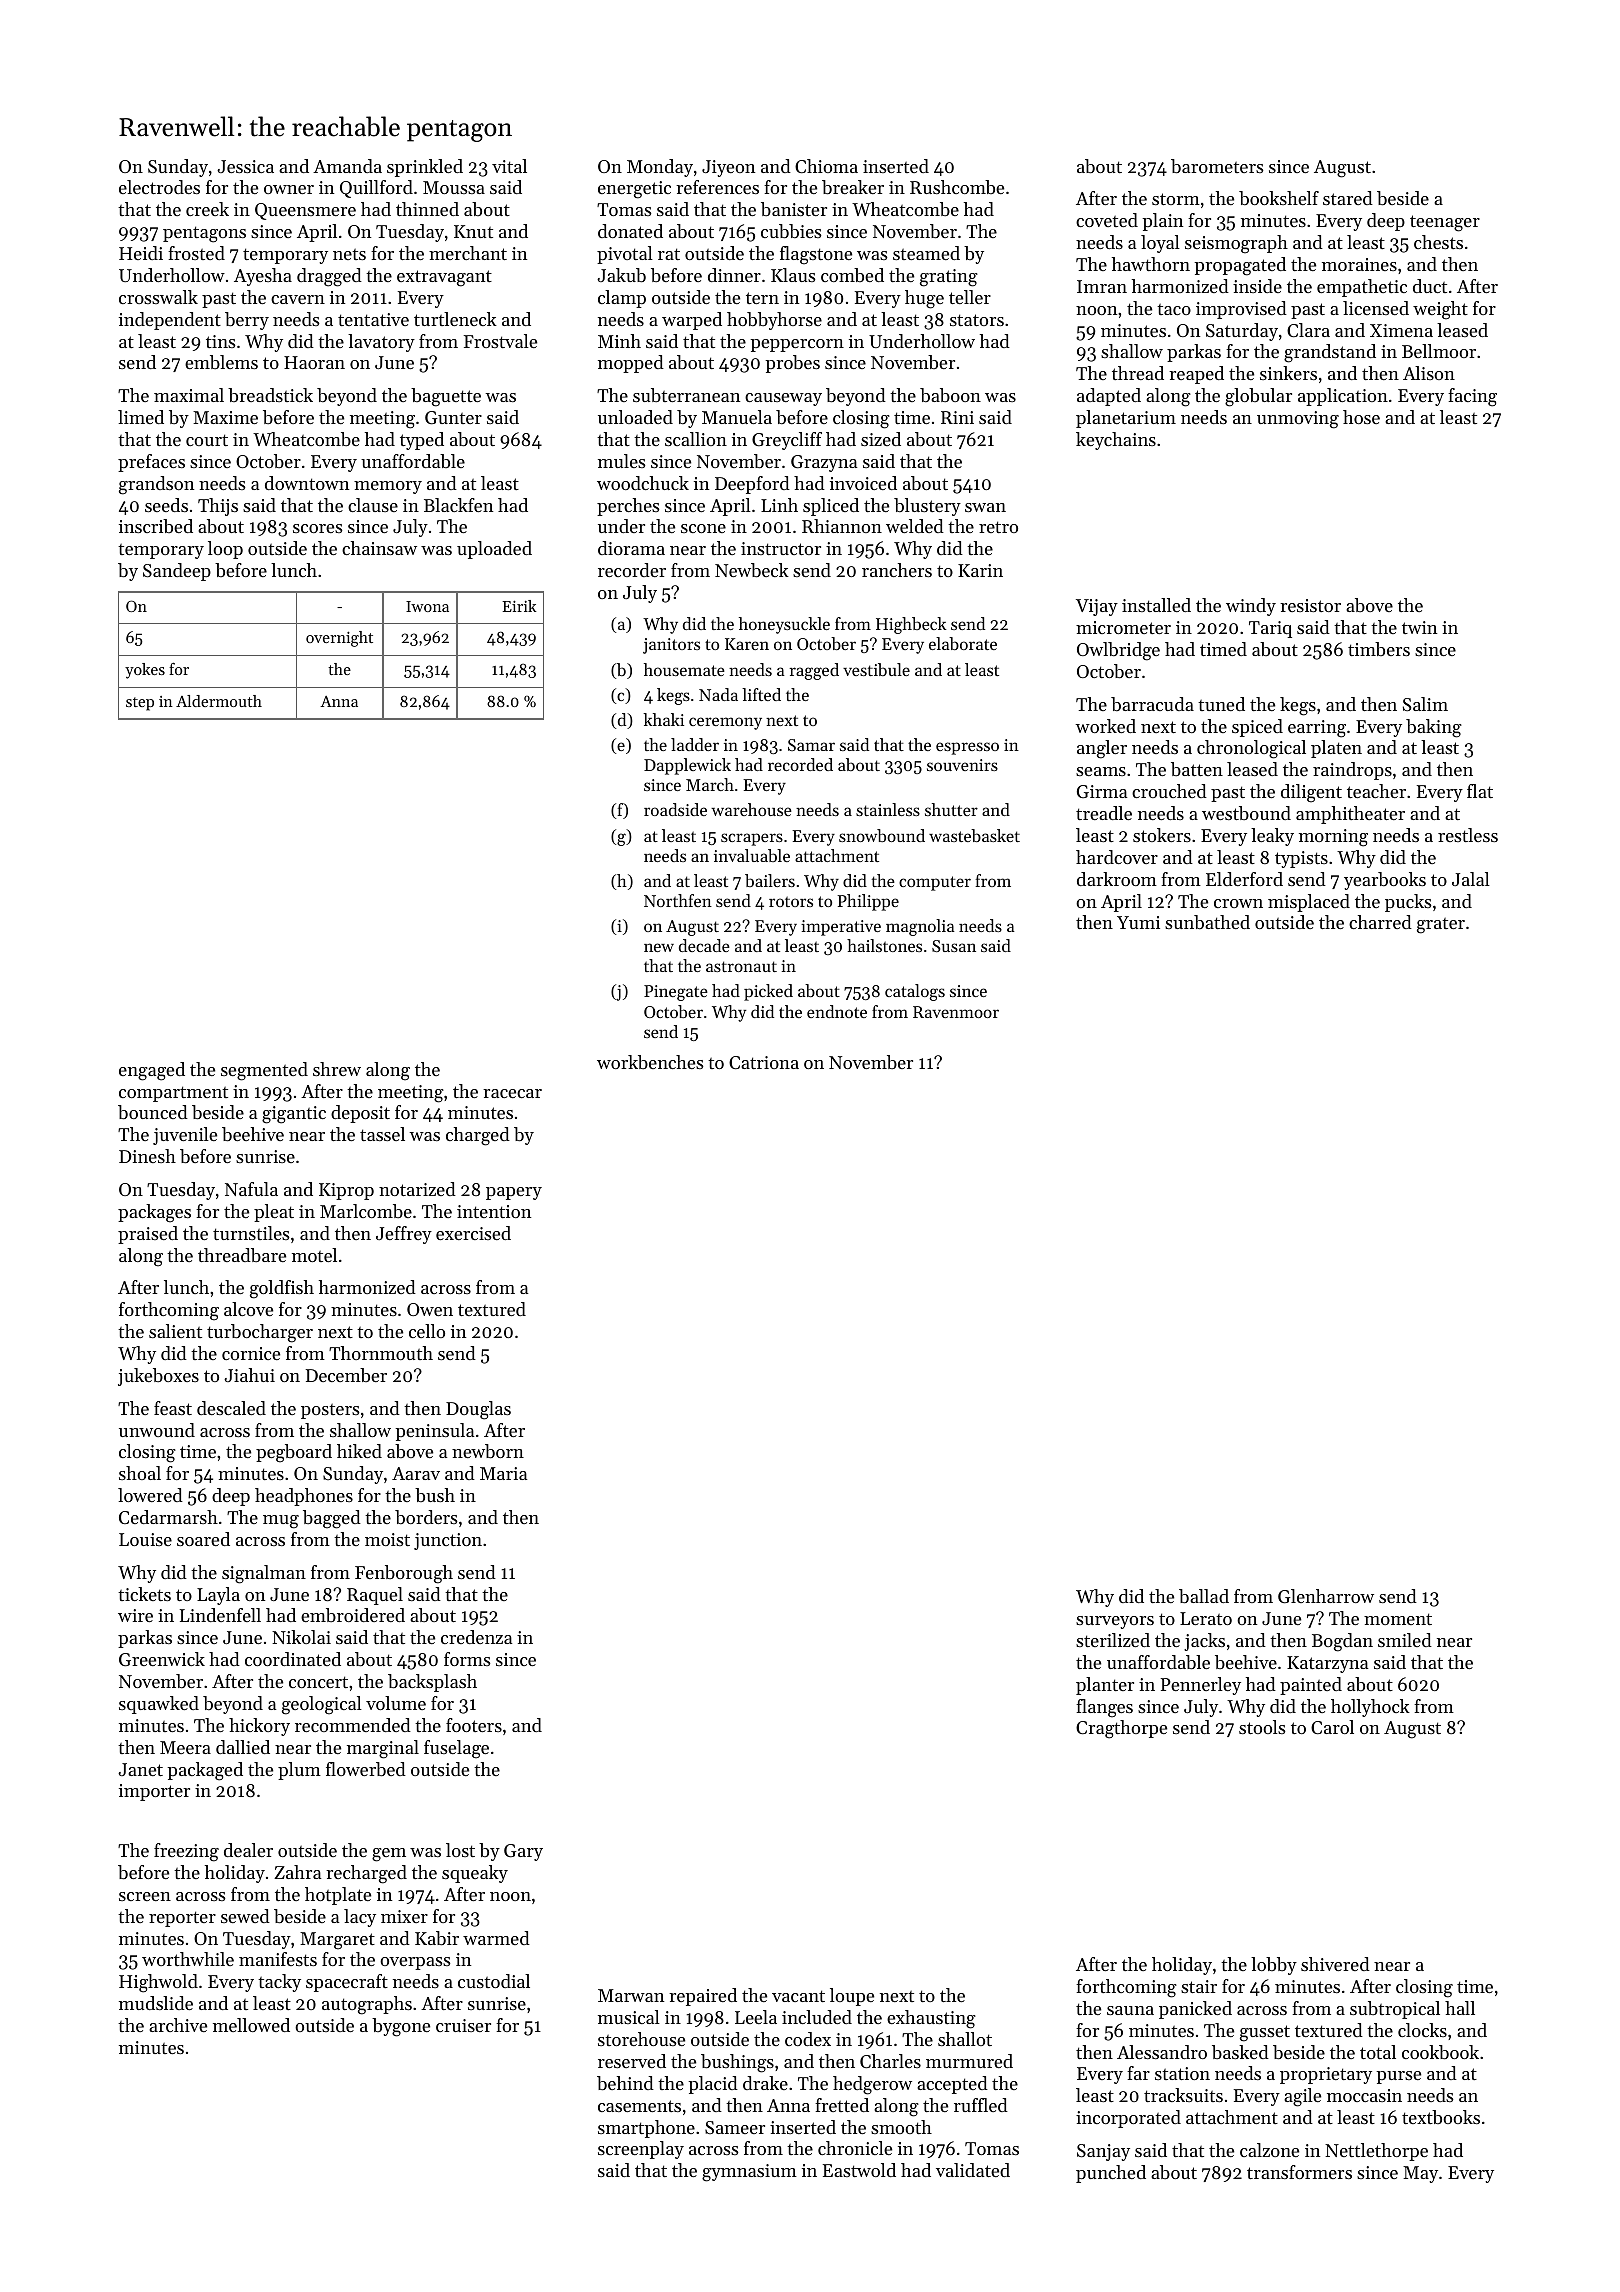 This screenshot has height=2292, width=1620. Describe the element at coordinates (1111, 2174) in the screenshot. I see `punched` at that location.
